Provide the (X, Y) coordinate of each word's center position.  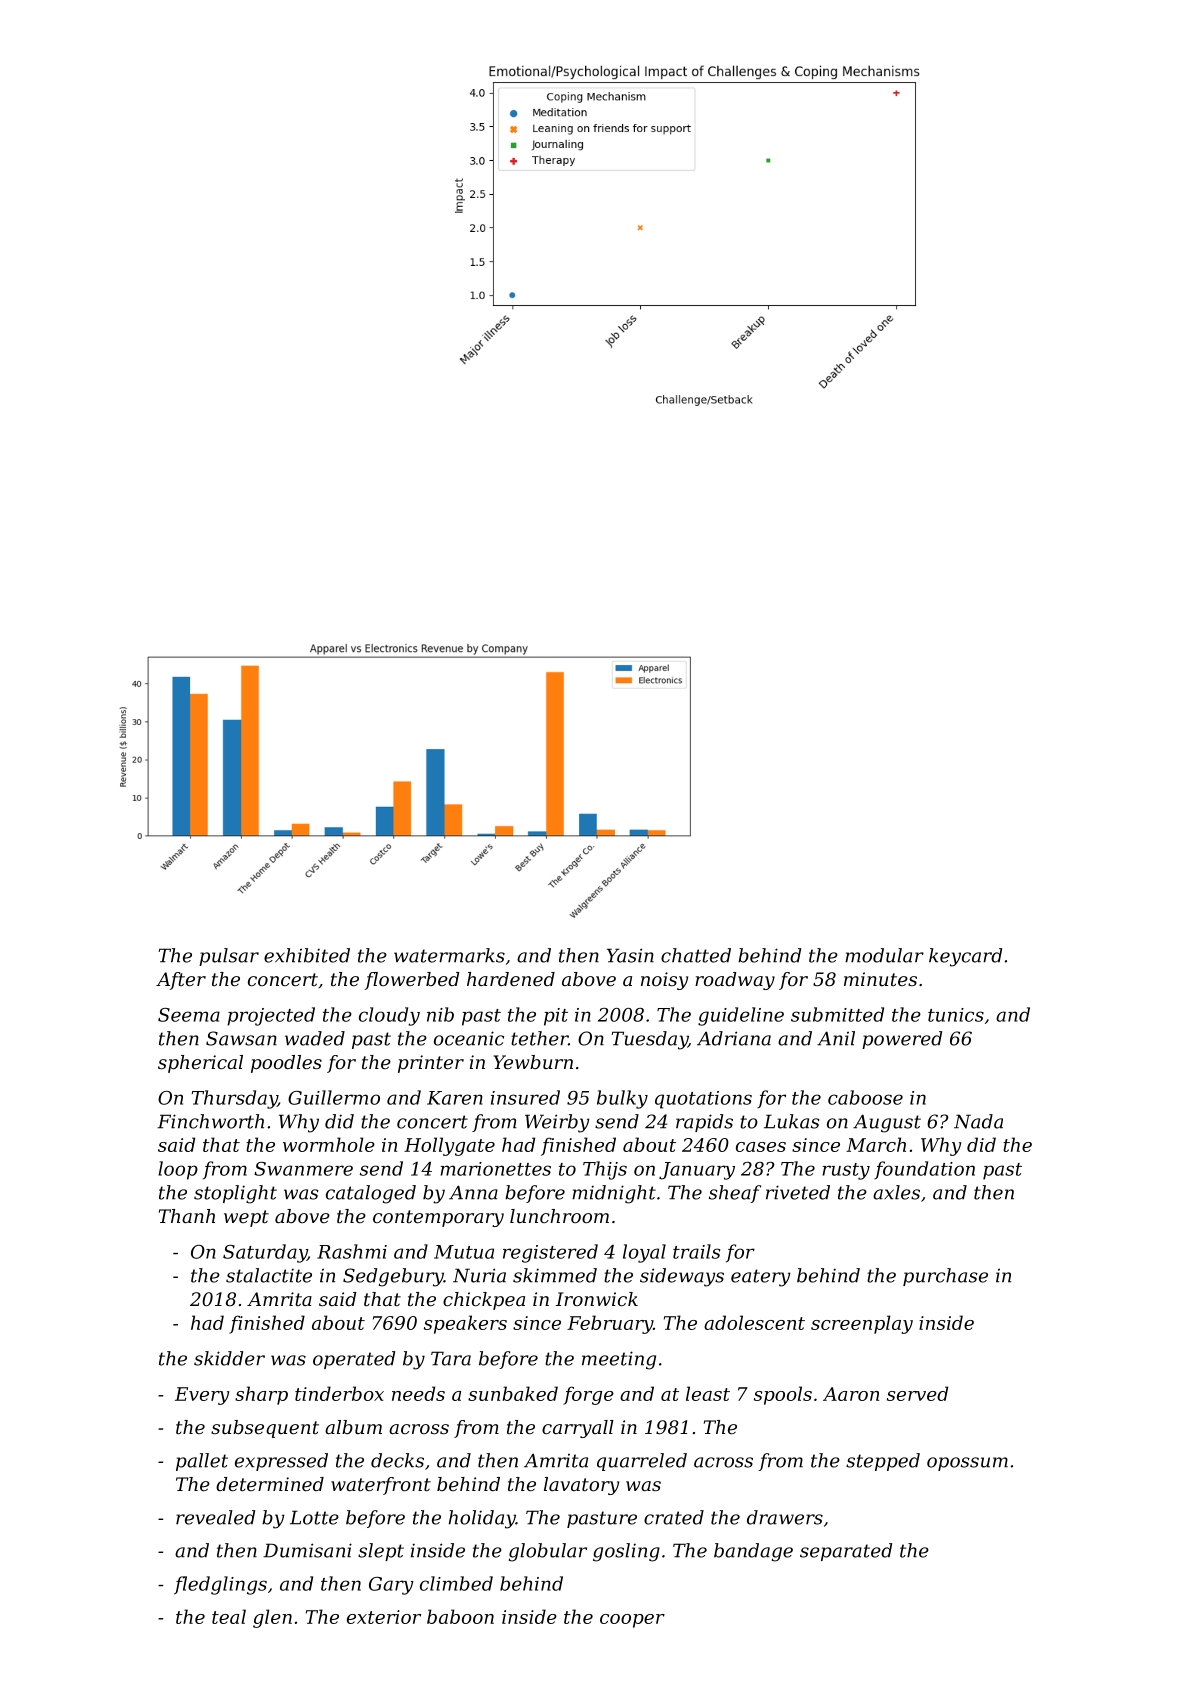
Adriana (734, 1038)
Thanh (187, 1216)
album (353, 1427)
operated (354, 1360)
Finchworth (210, 1121)
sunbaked (513, 1393)
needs (418, 1393)
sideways (682, 1277)
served (917, 1393)
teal (229, 1616)
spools (783, 1395)
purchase (945, 1277)
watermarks (449, 955)
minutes (880, 979)
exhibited (307, 955)
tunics (956, 1015)
